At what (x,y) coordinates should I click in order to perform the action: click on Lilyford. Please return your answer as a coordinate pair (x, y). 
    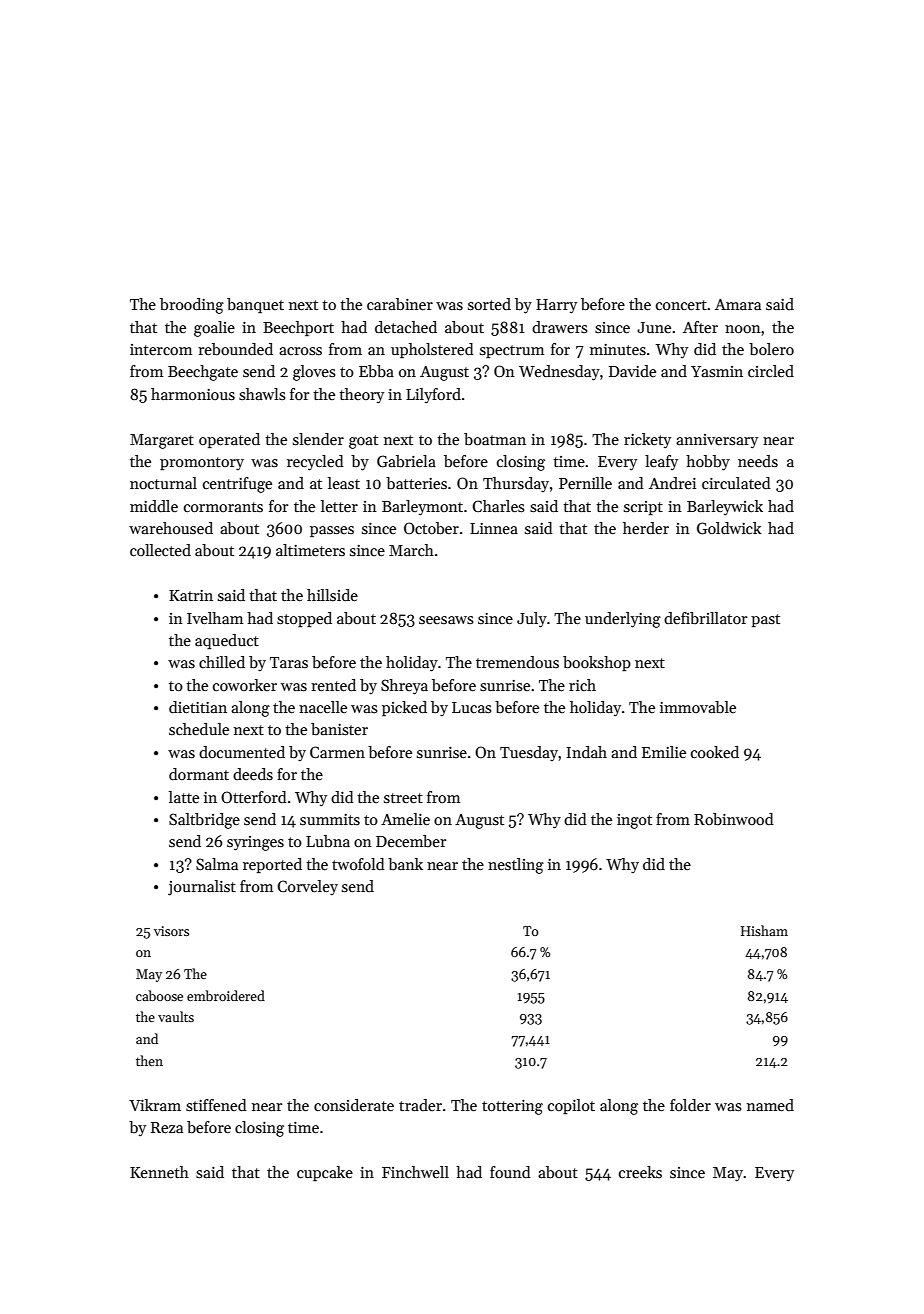
    Looking at the image, I should click on (433, 396).
